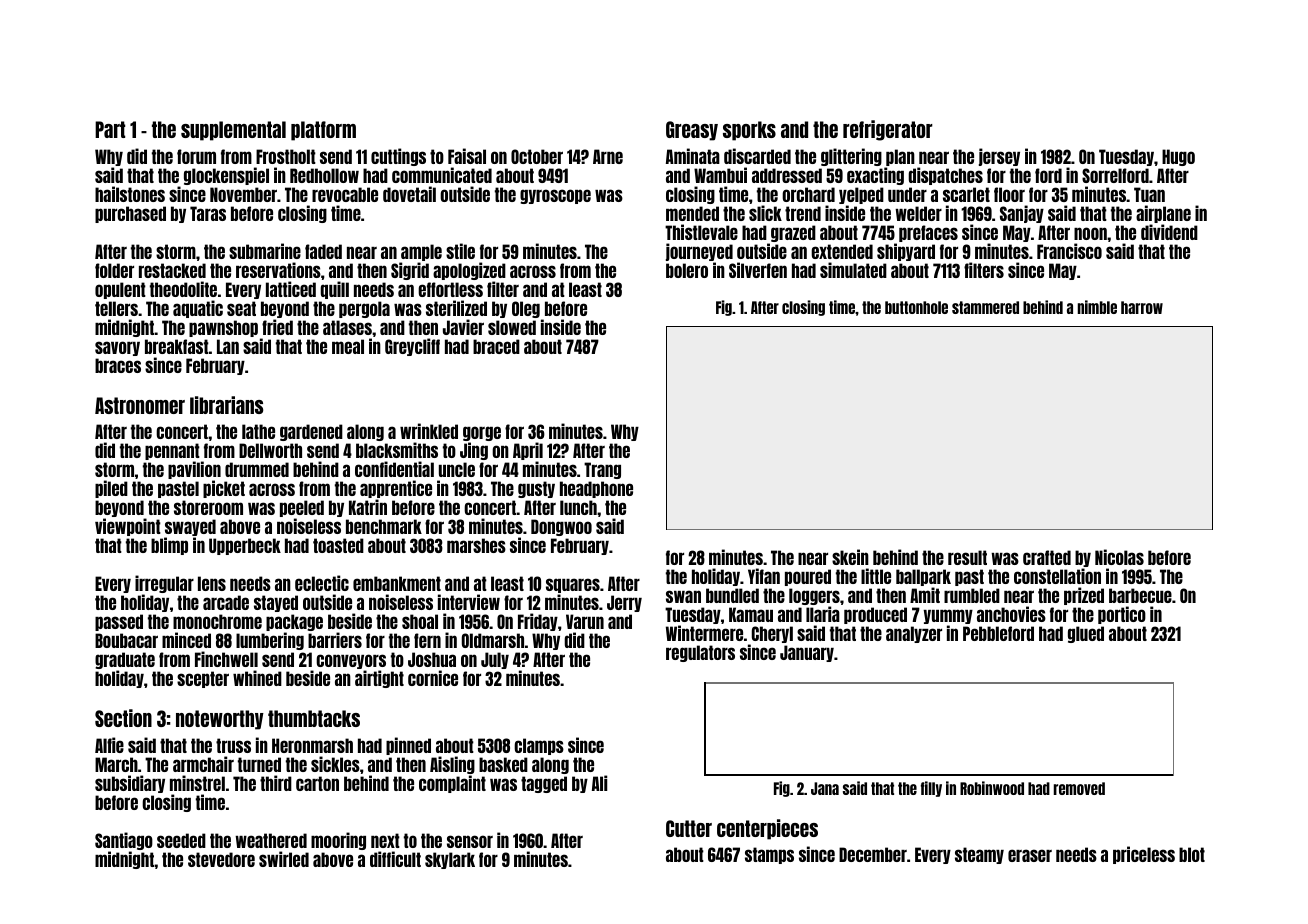  I want to click on jersey, so click(999, 157).
